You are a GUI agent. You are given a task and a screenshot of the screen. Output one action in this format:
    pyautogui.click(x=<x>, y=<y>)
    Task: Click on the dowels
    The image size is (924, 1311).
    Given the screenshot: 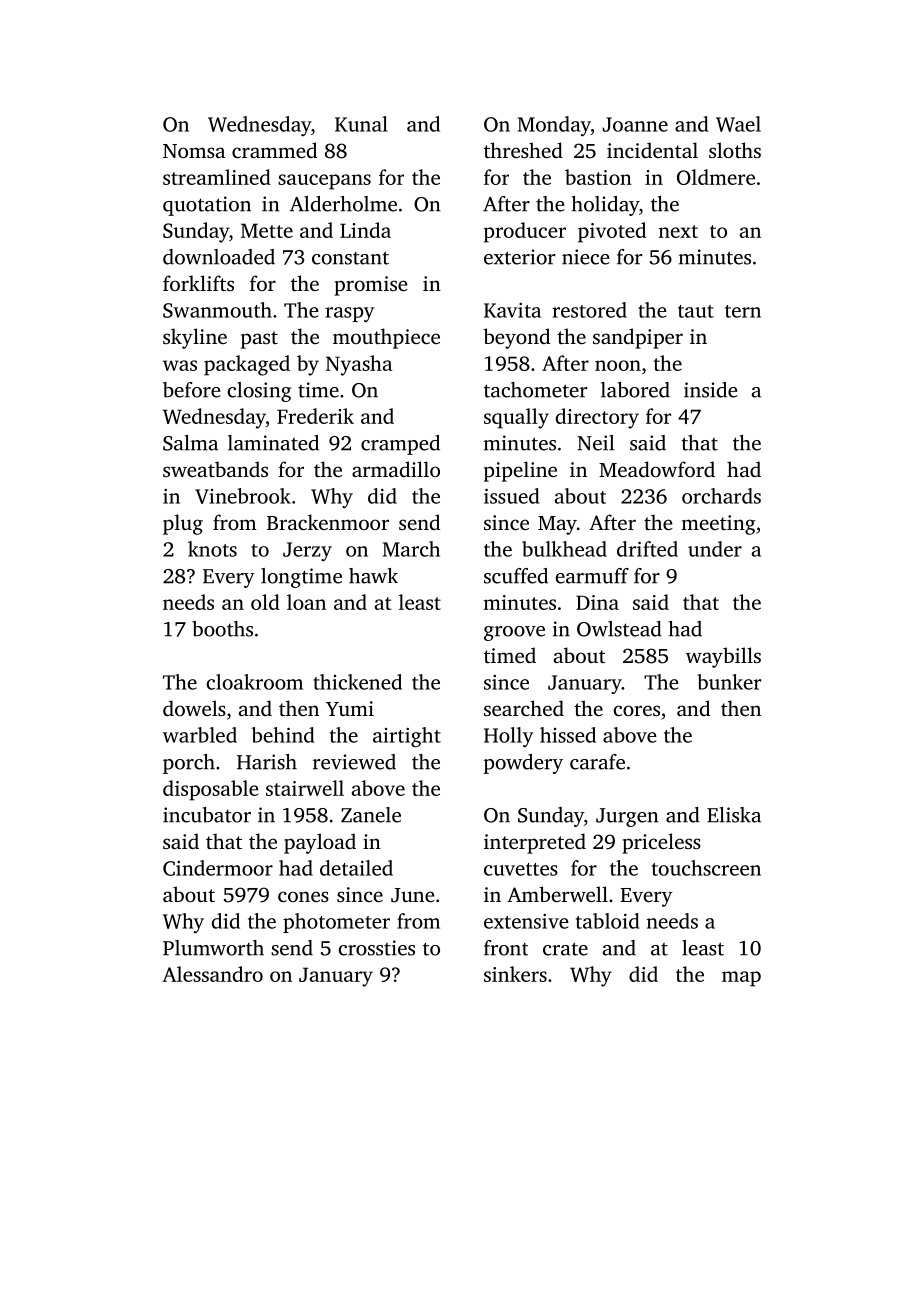 What is the action you would take?
    pyautogui.click(x=194, y=708)
